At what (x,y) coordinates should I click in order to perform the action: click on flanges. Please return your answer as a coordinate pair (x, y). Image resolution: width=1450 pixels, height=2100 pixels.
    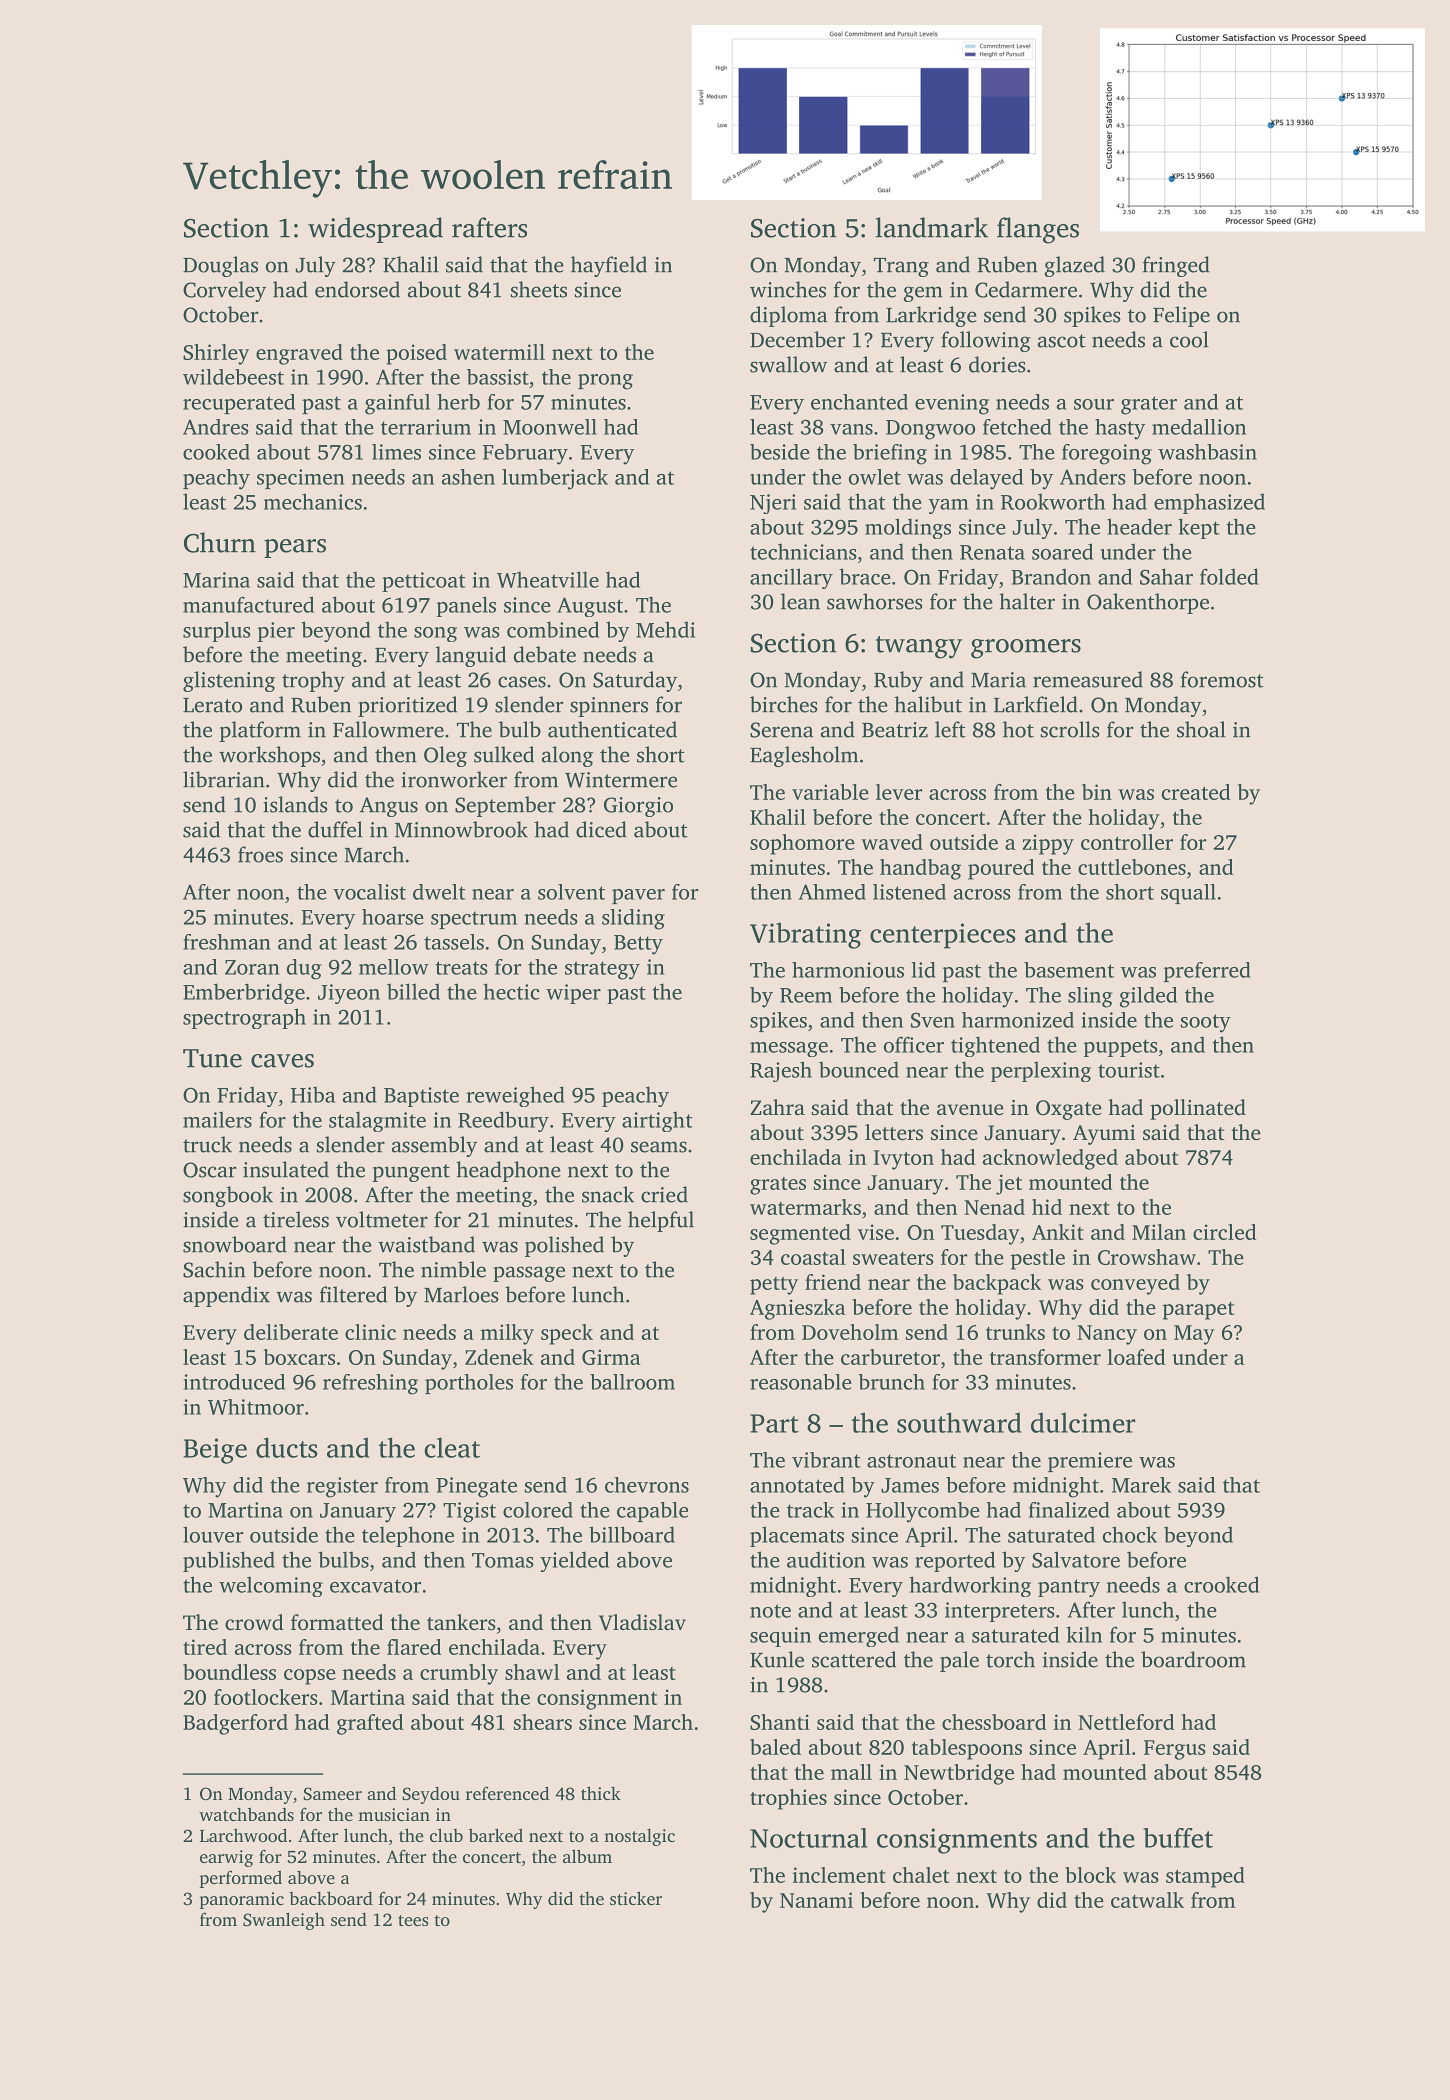
    Looking at the image, I should click on (1038, 230).
